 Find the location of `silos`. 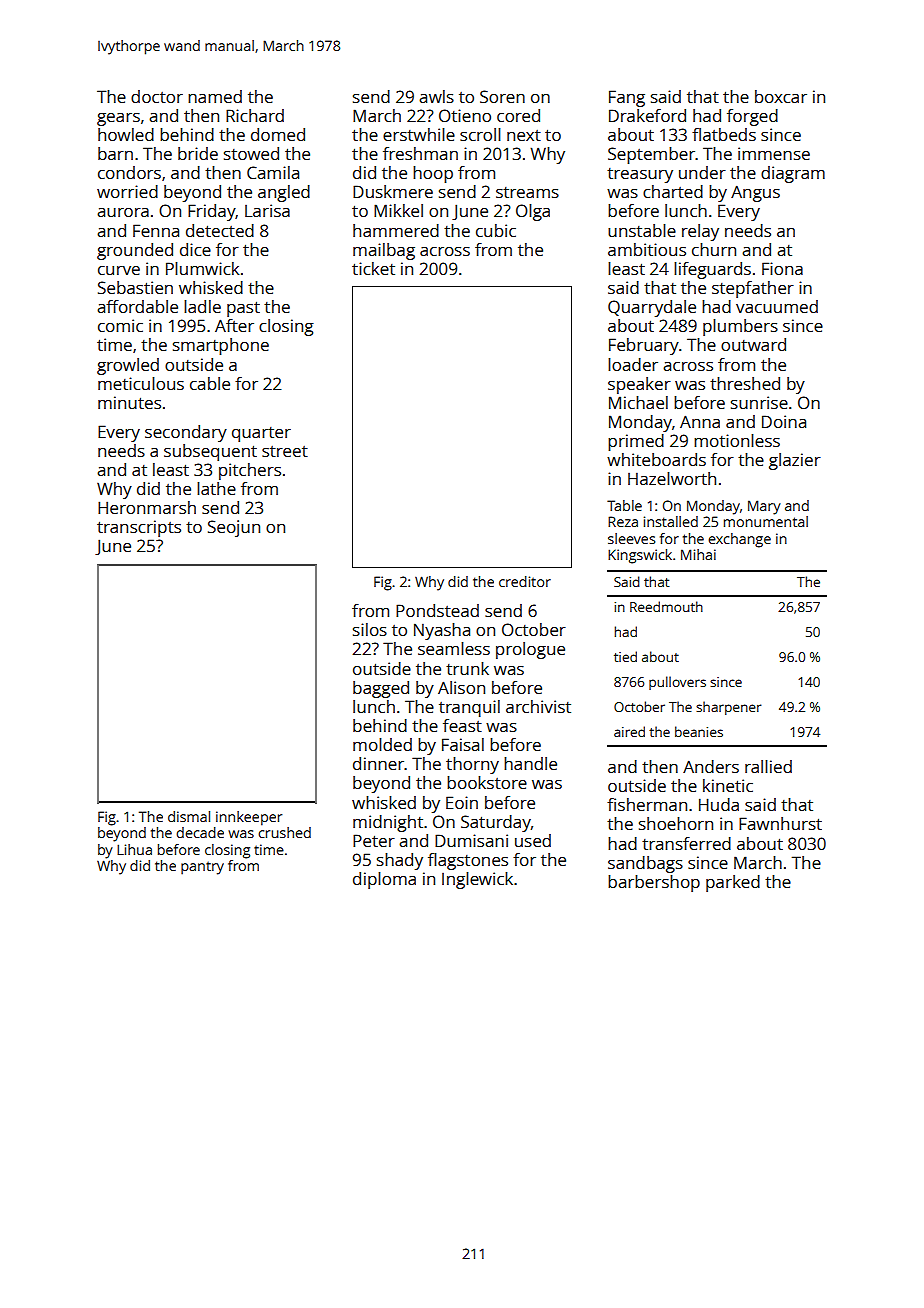

silos is located at coordinates (370, 629).
